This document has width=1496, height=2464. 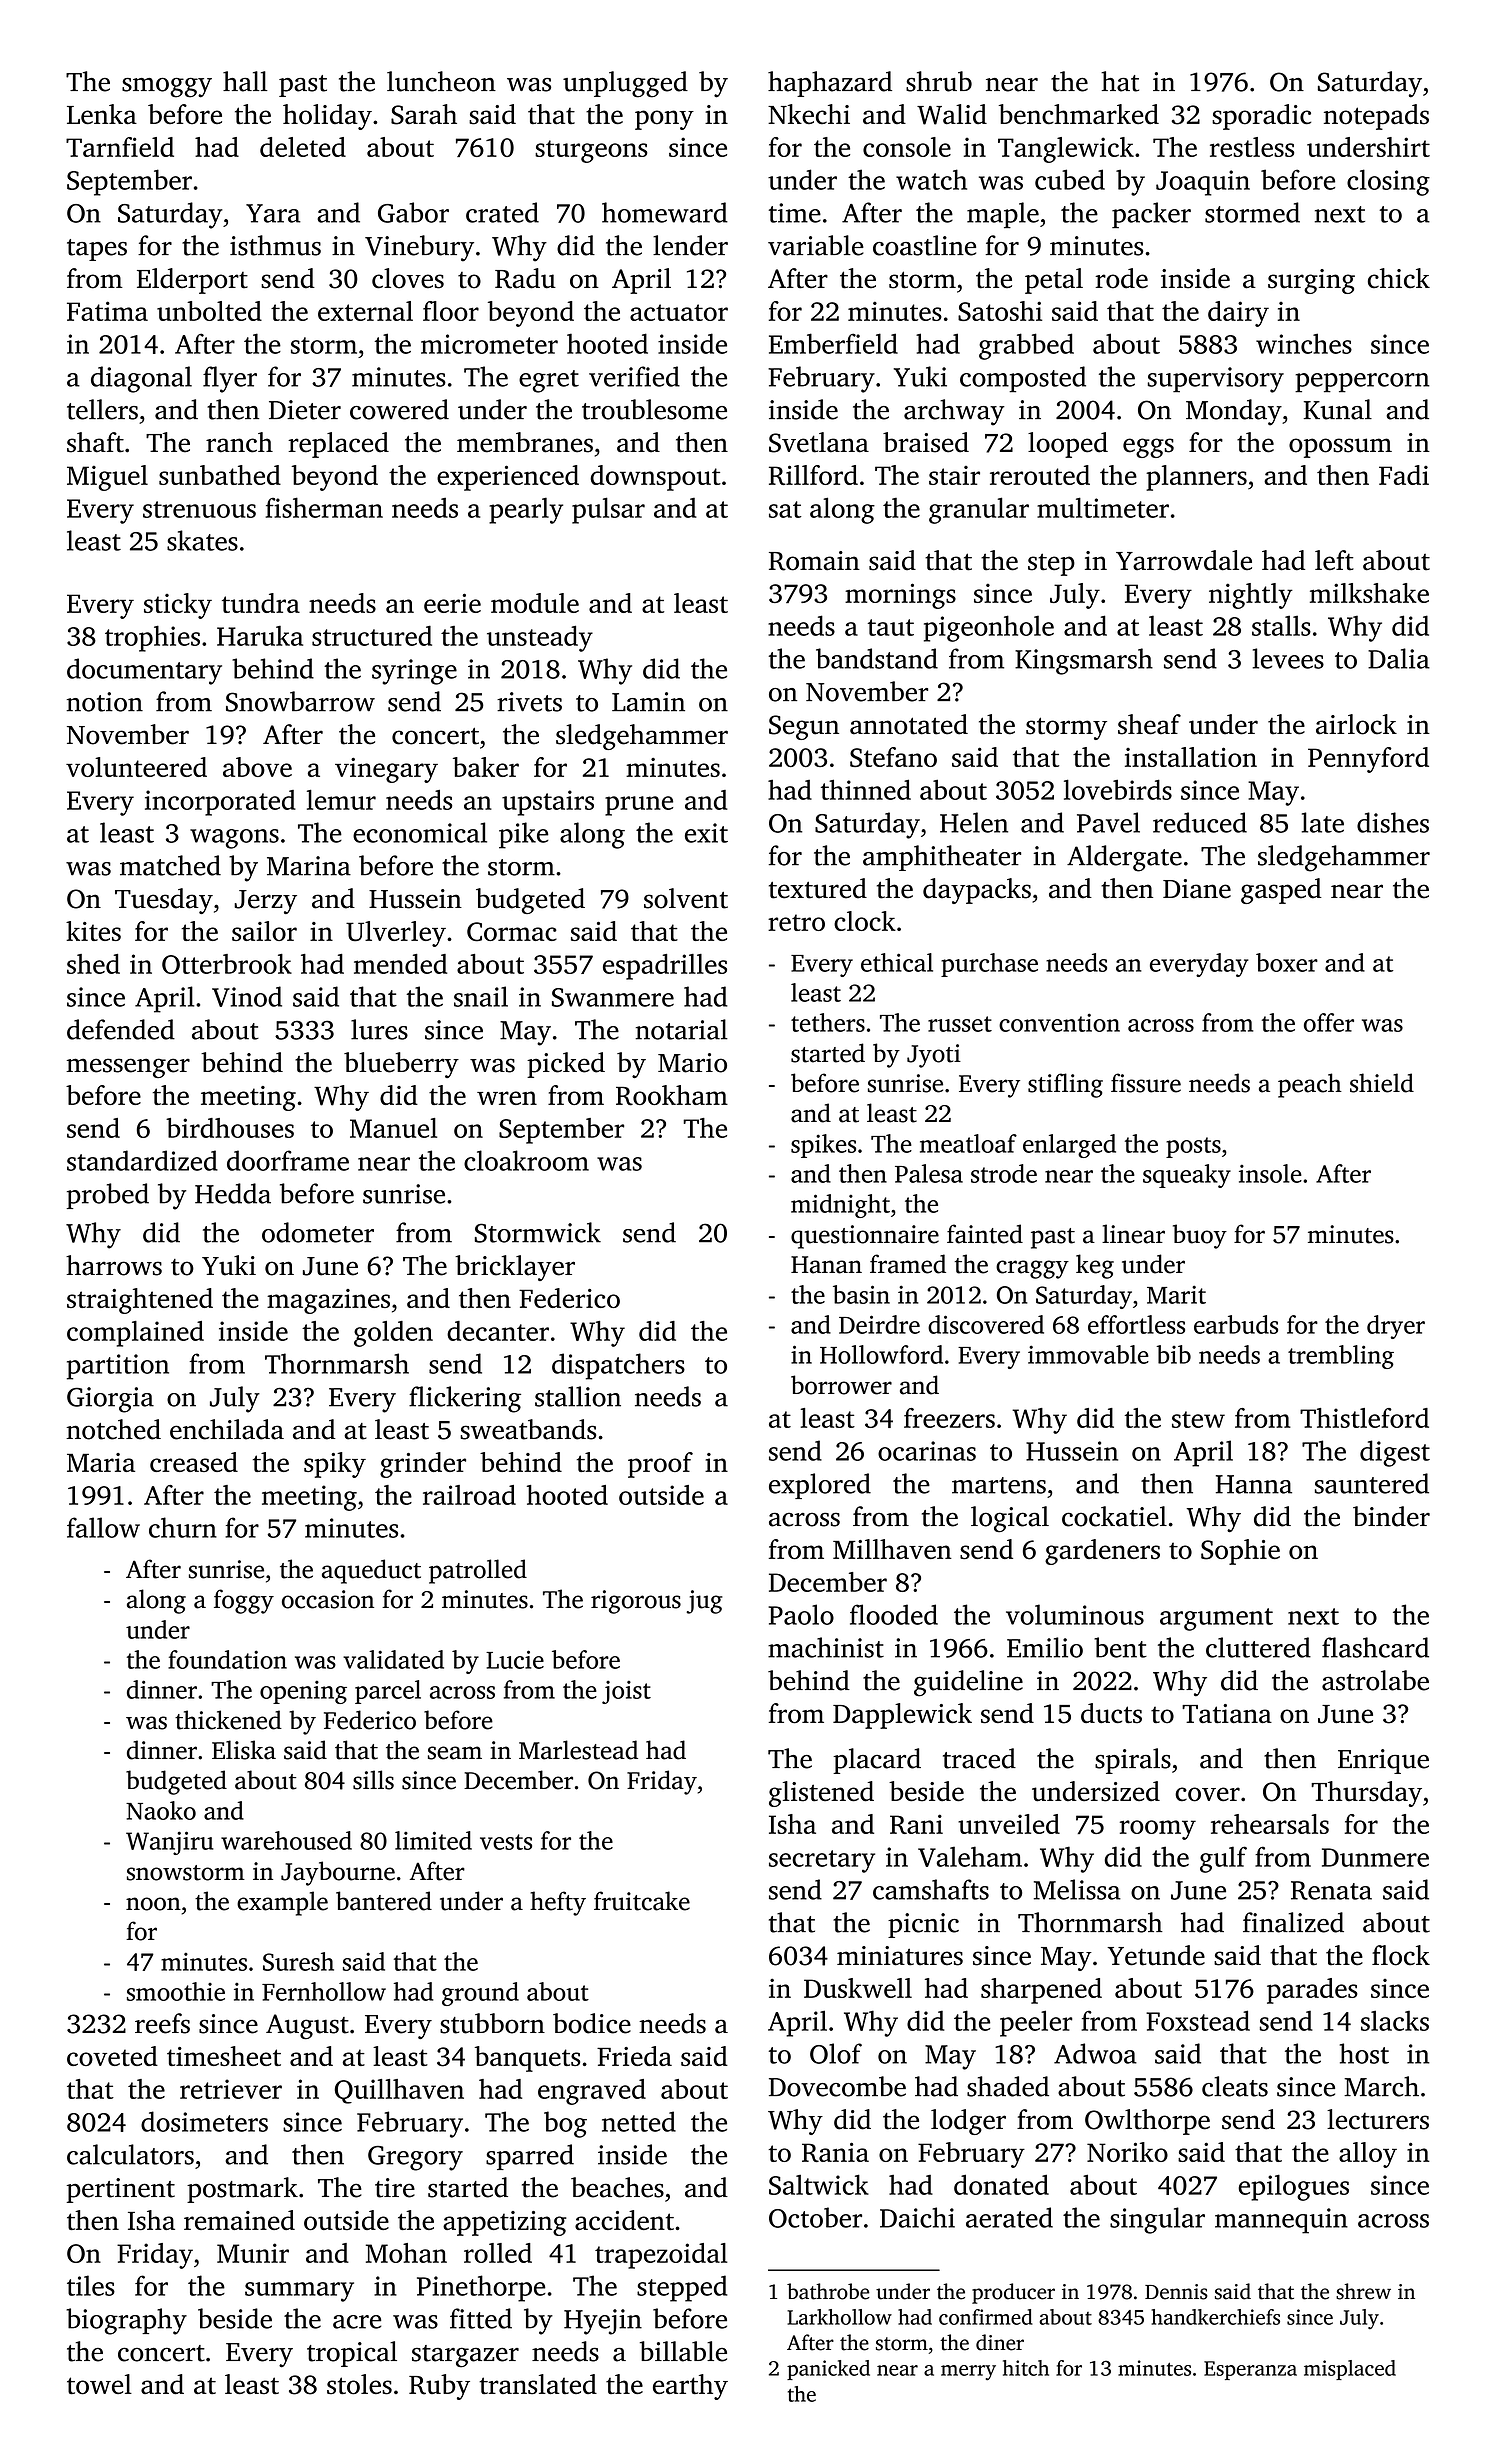 I want to click on Marlestead, so click(x=578, y=1750).
